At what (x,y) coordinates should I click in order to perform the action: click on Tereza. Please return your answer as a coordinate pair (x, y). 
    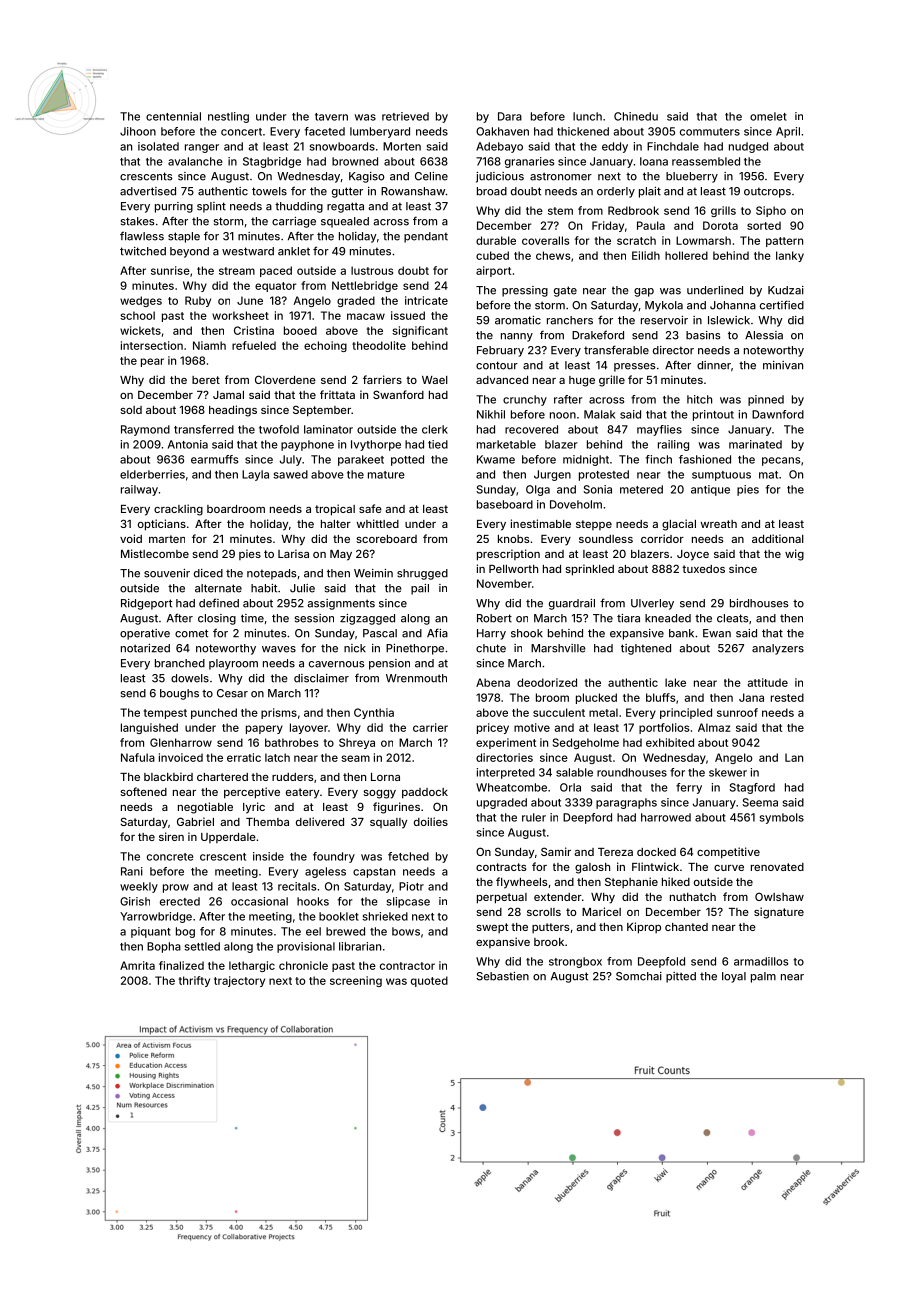
    Looking at the image, I should click on (615, 852).
